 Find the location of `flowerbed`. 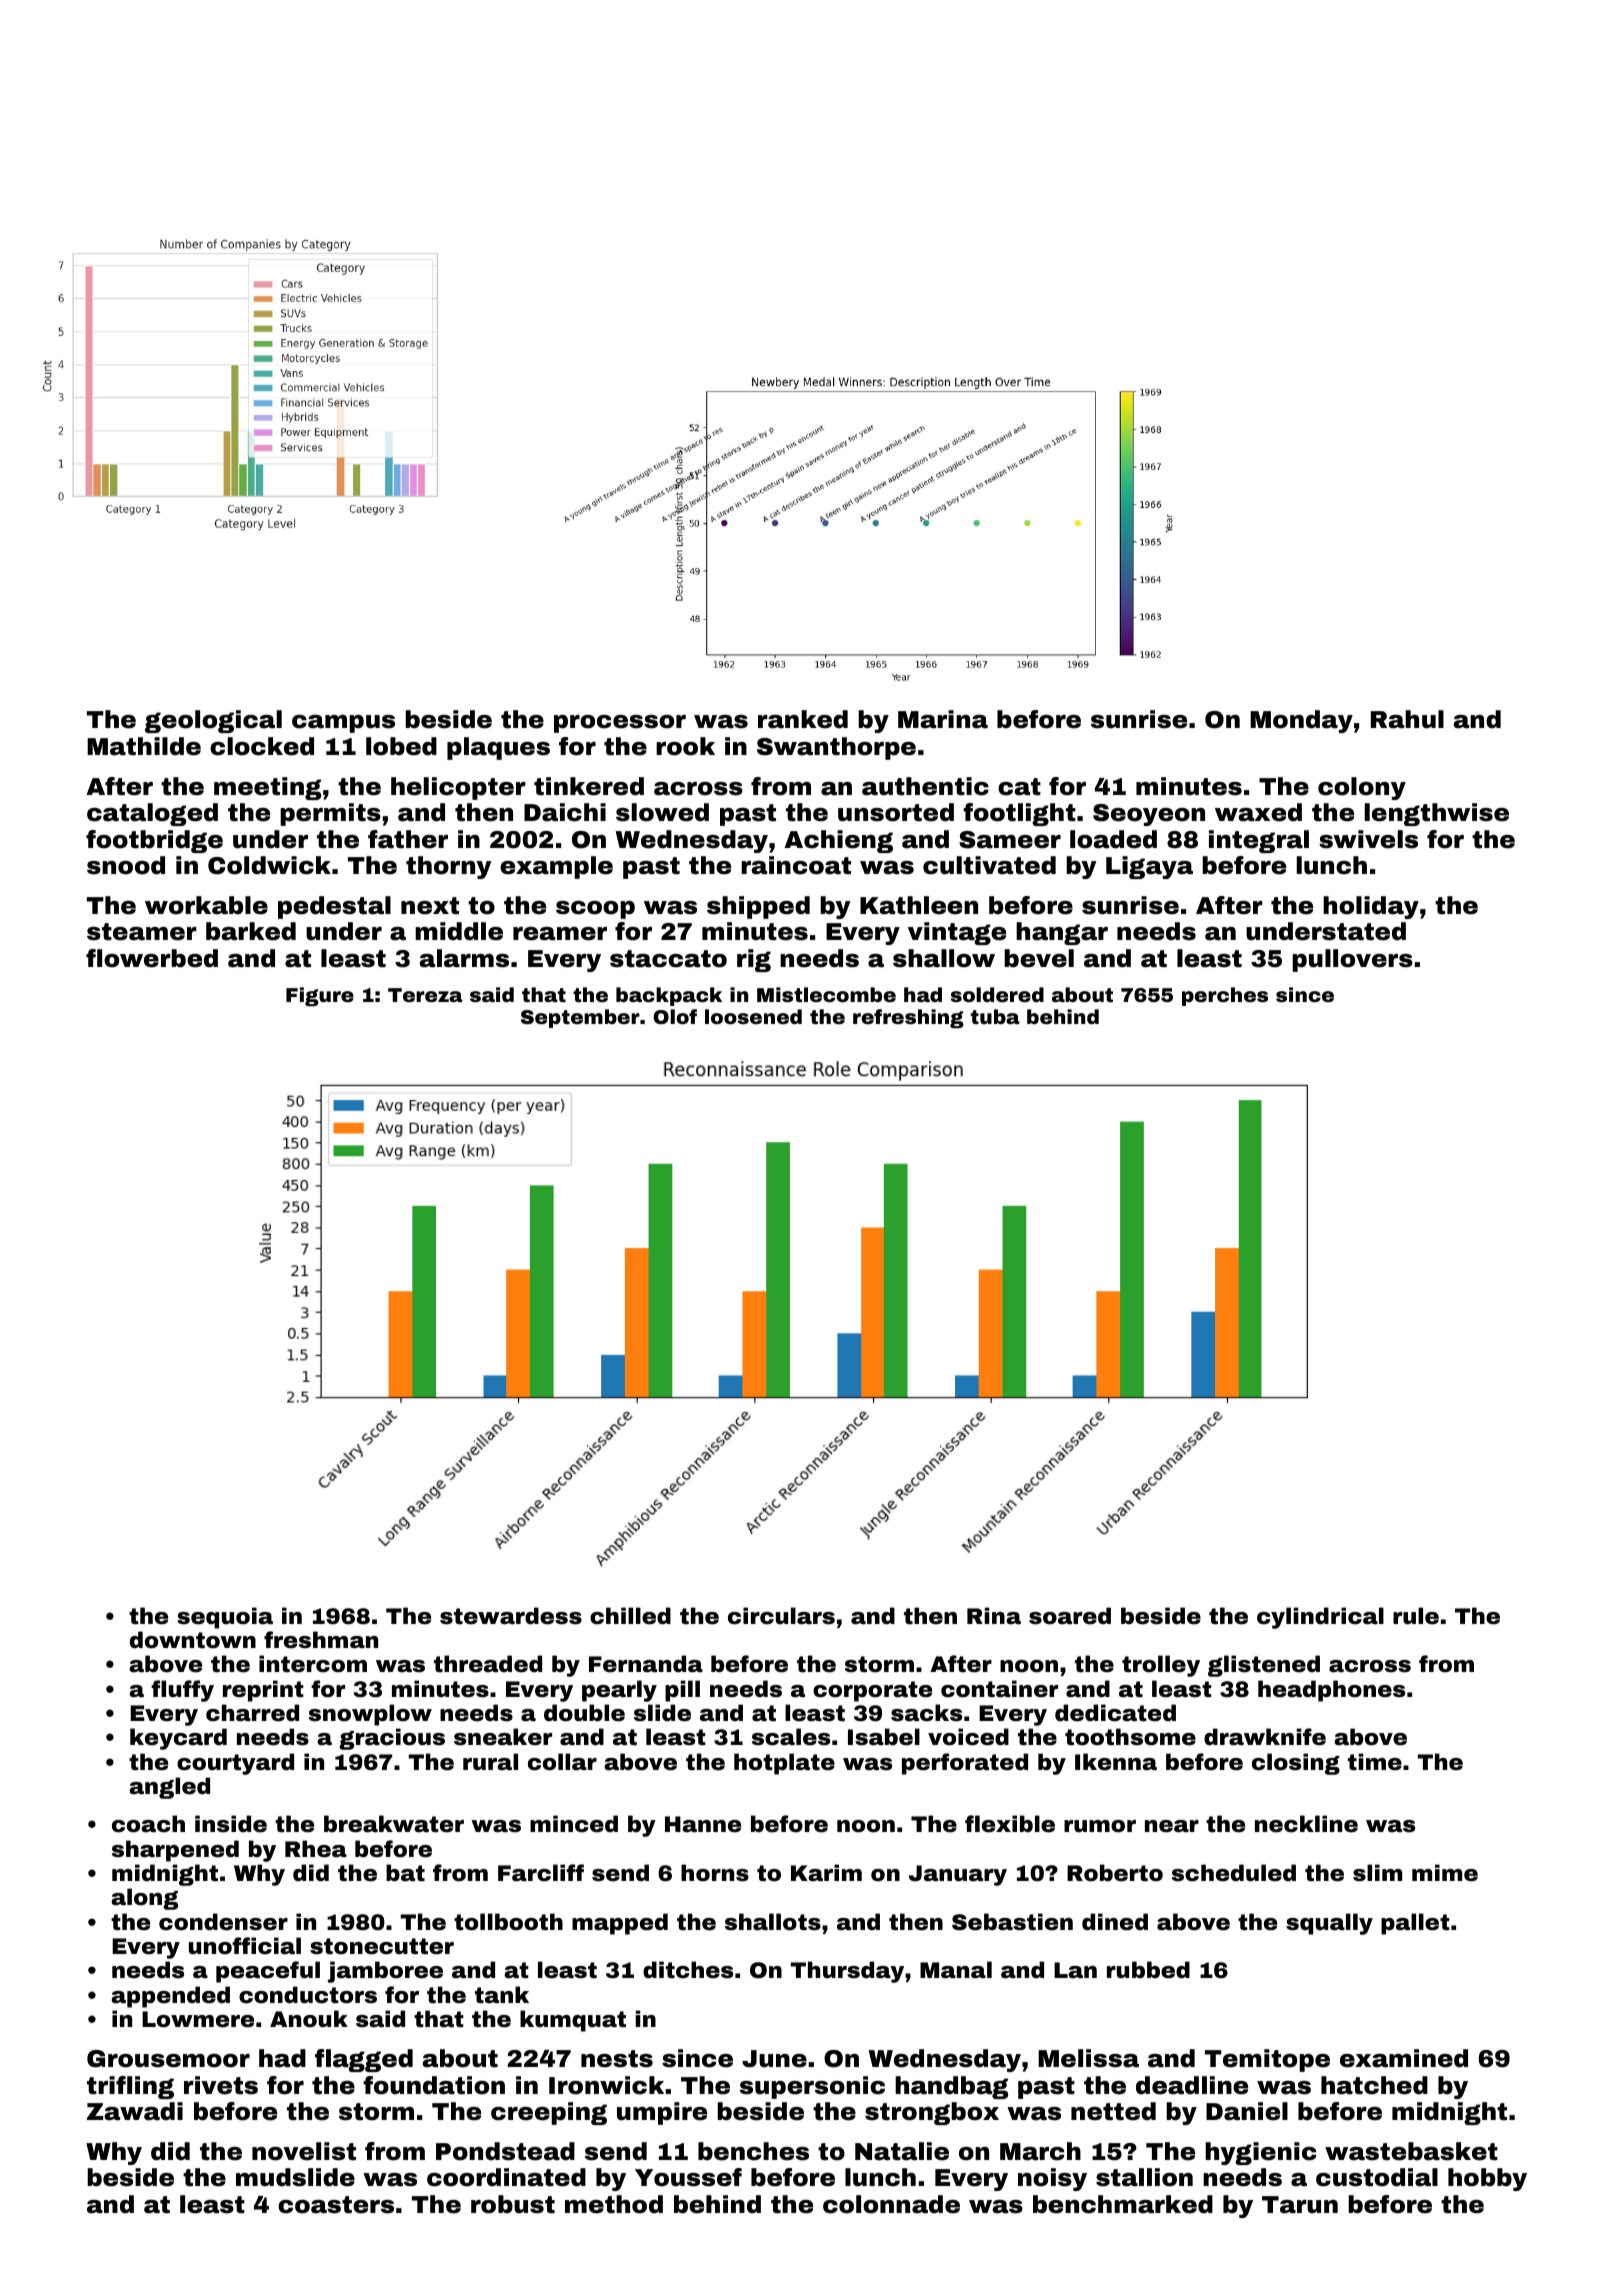

flowerbed is located at coordinates (152, 958).
